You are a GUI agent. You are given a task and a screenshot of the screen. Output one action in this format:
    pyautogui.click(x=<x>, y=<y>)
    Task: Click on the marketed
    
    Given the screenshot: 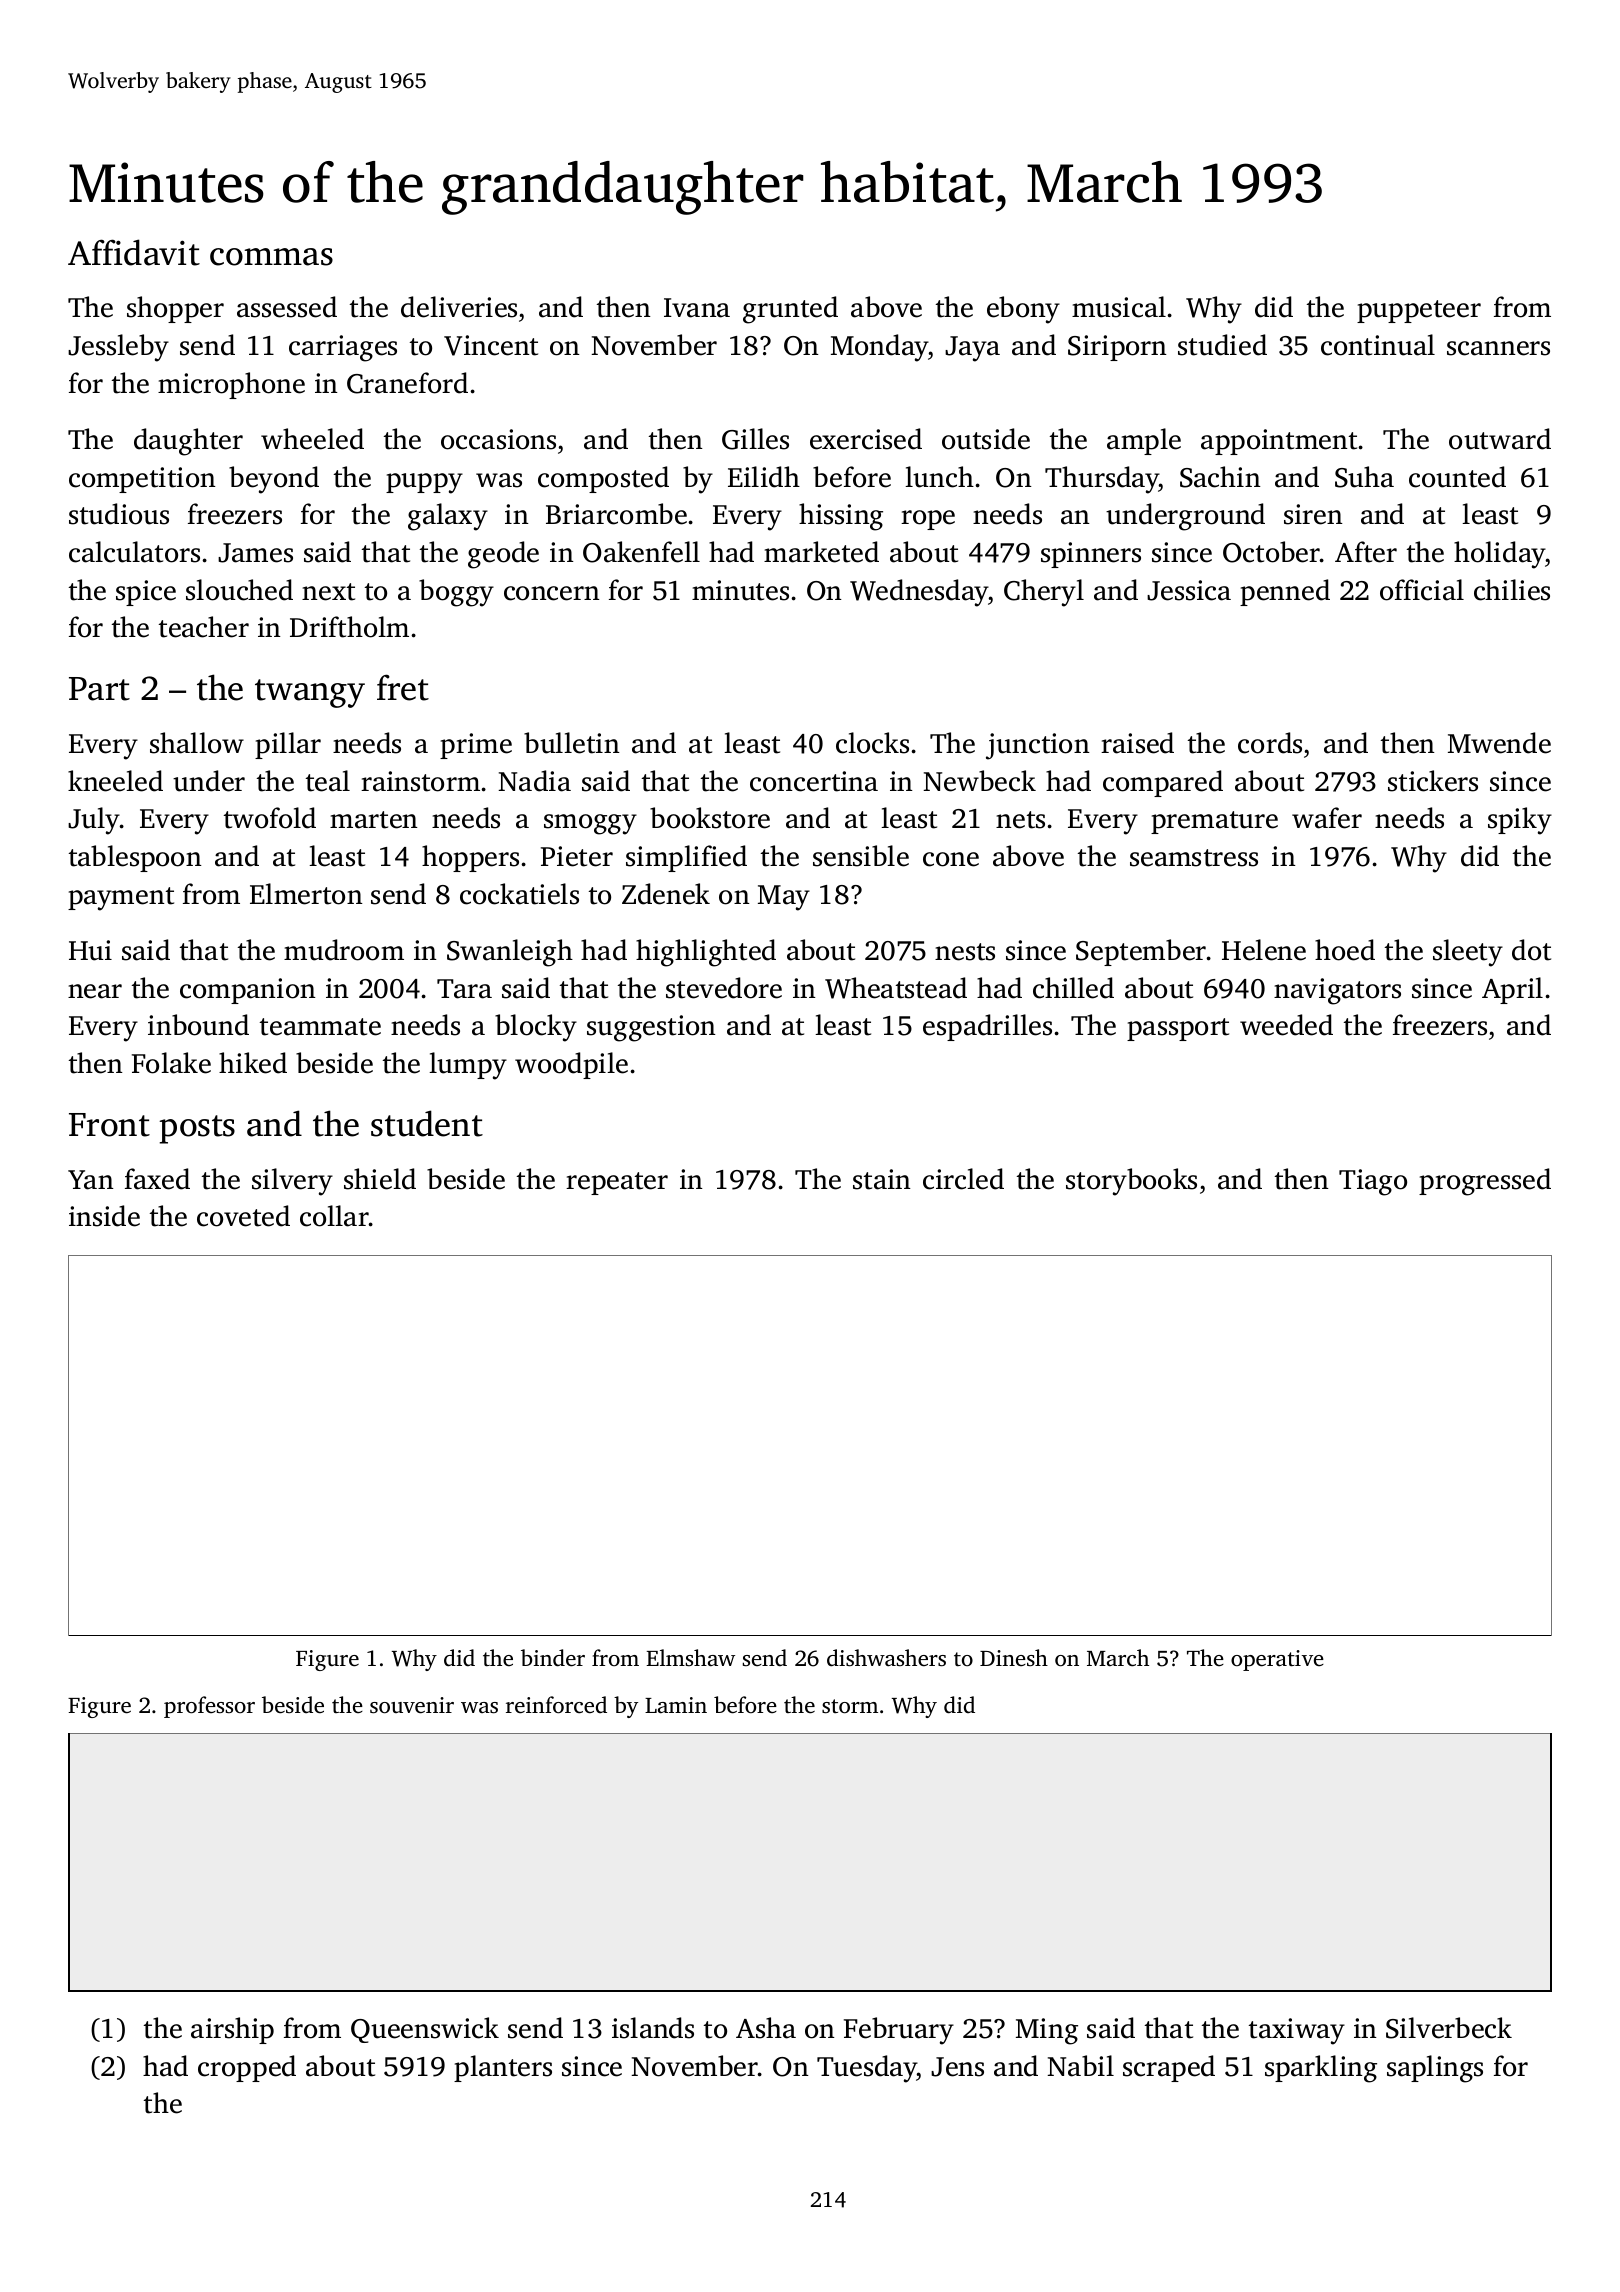 What is the action you would take?
    pyautogui.click(x=821, y=552)
